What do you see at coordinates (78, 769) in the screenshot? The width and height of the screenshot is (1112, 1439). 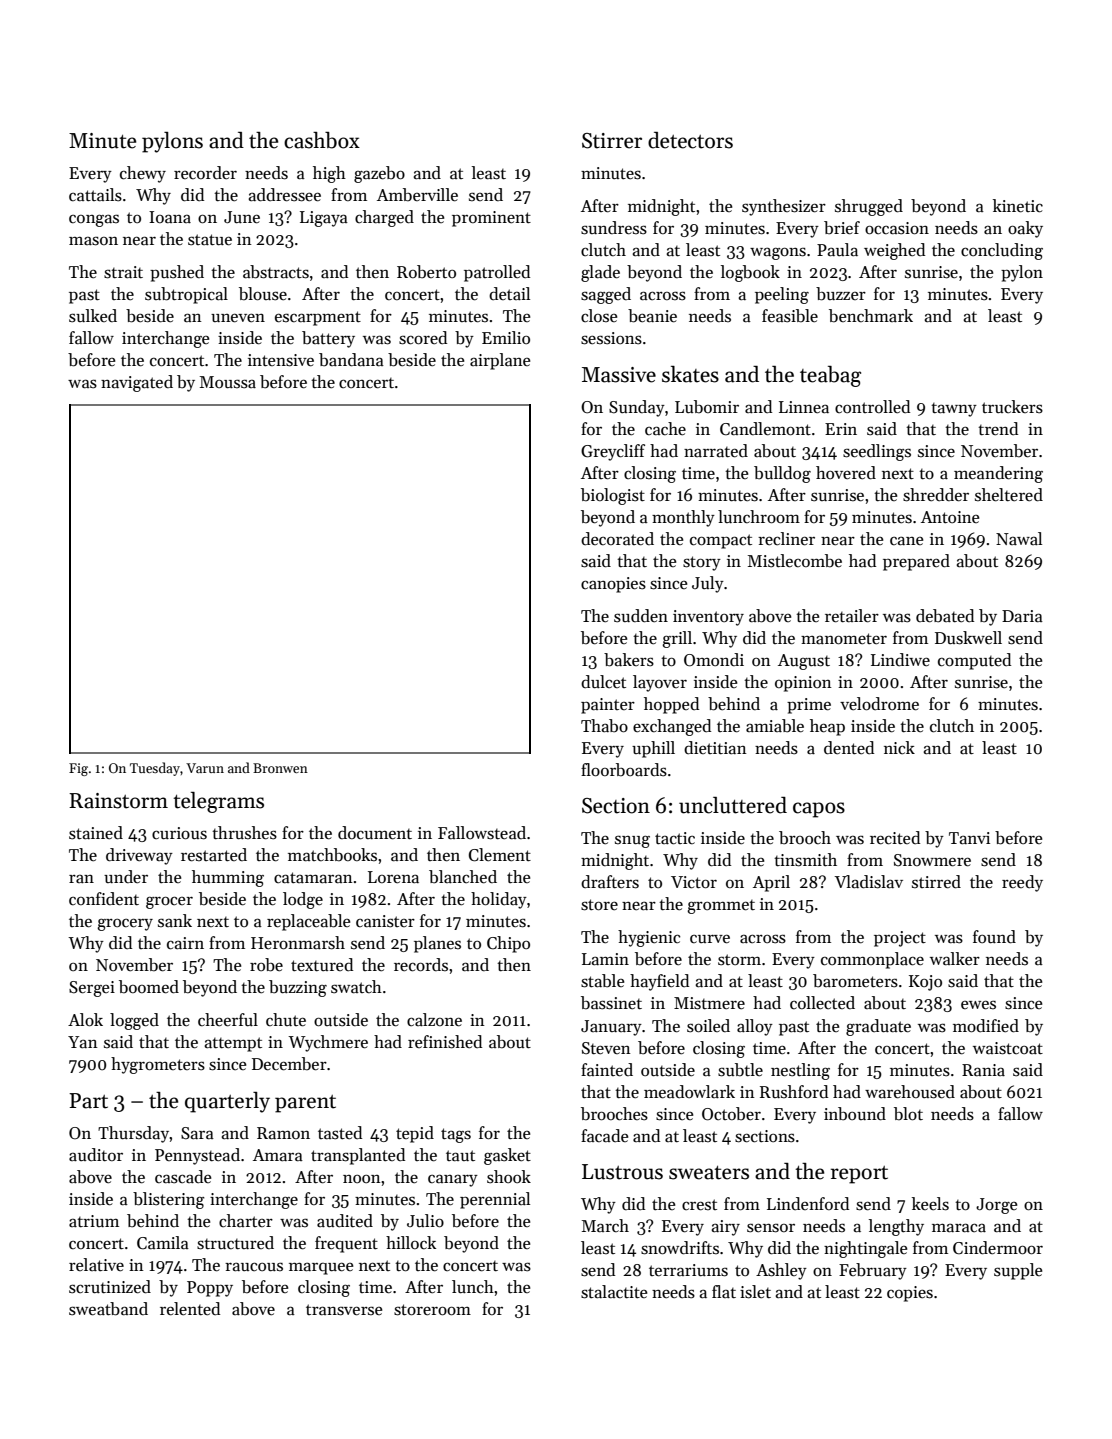 I see `Fig` at bounding box center [78, 769].
